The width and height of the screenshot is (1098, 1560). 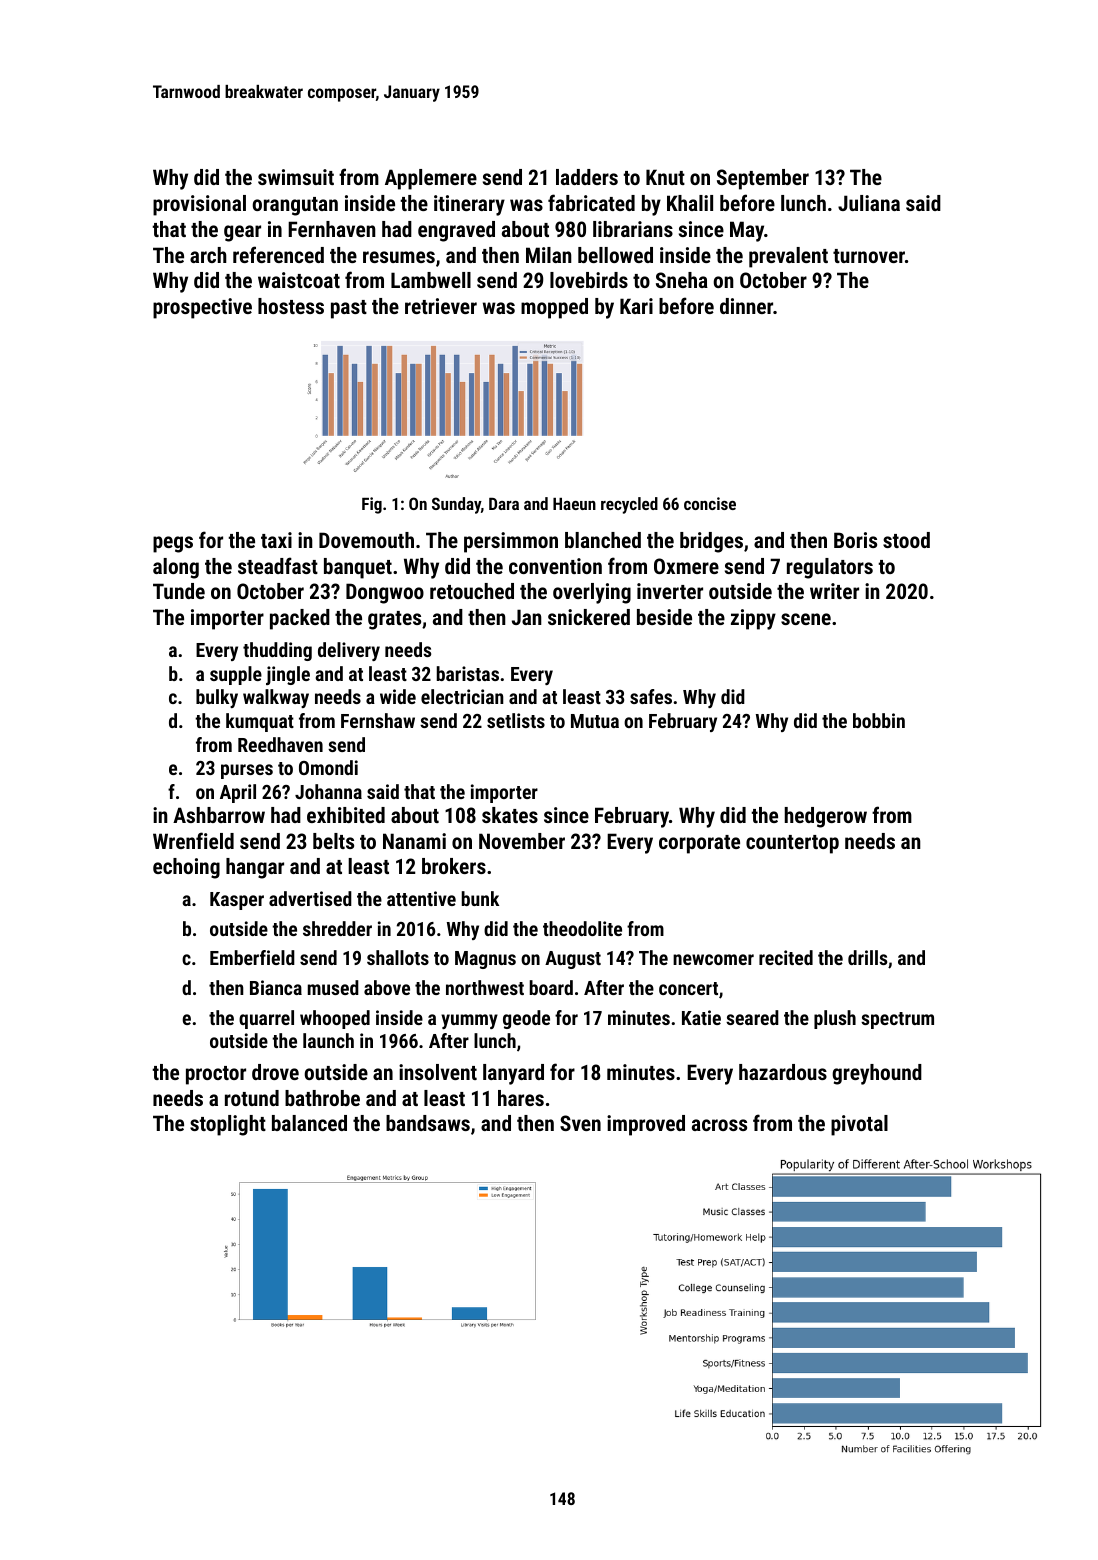 What do you see at coordinates (580, 1123) in the screenshot?
I see `Sven` at bounding box center [580, 1123].
